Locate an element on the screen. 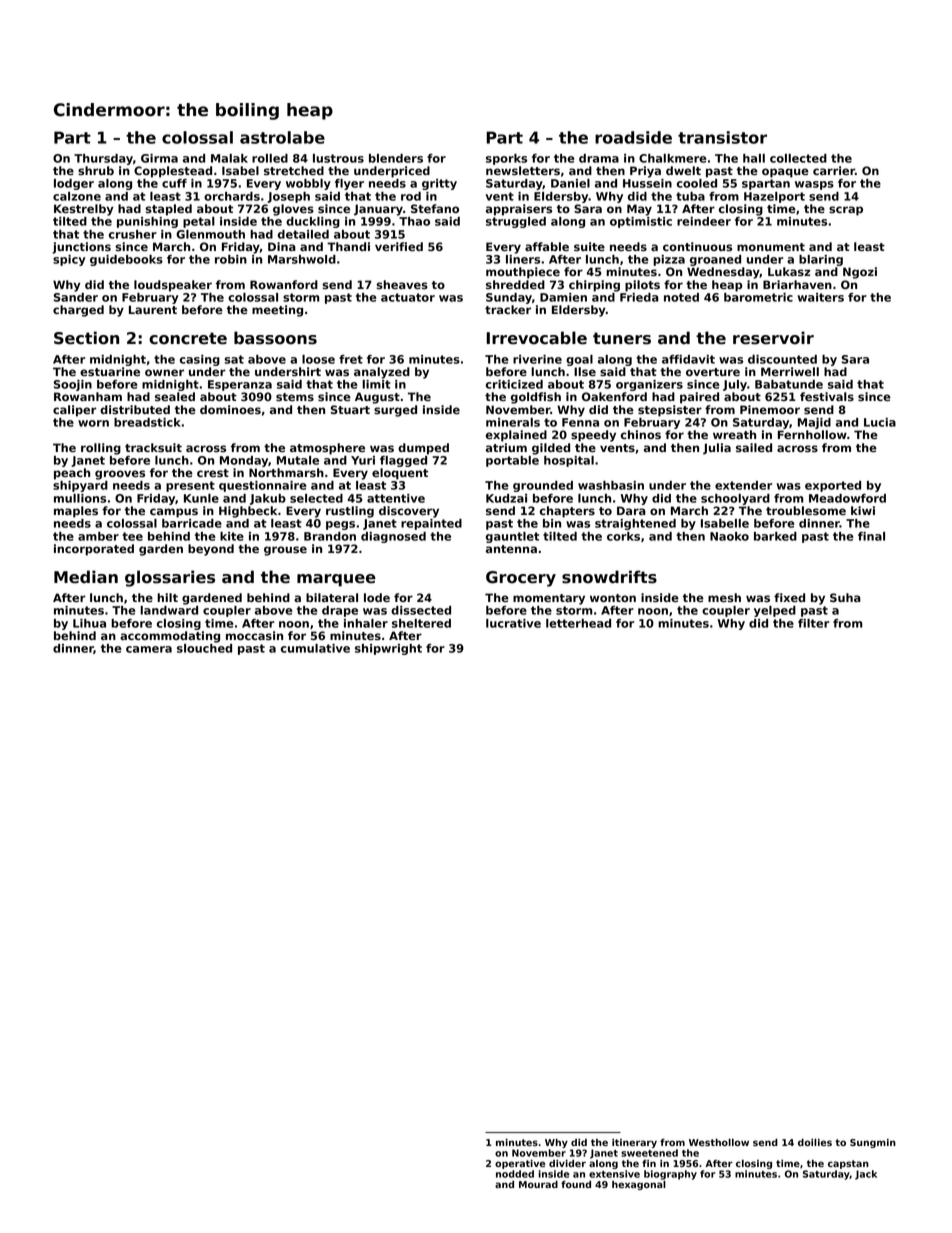 The width and height of the screenshot is (952, 1233). transistor is located at coordinates (722, 137).
